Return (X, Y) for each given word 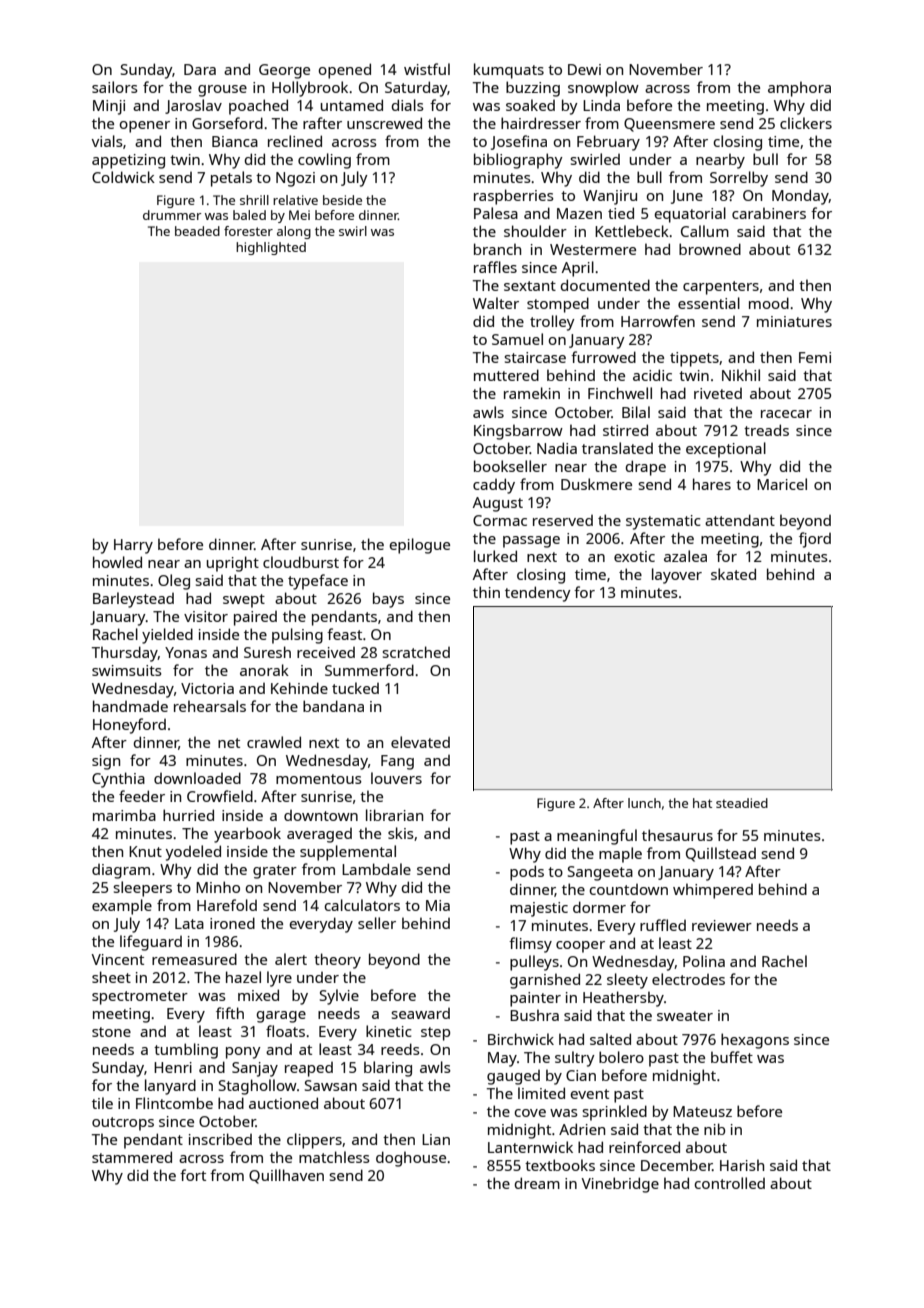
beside (342, 200)
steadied (742, 803)
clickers (806, 123)
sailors (115, 87)
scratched (416, 652)
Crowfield (220, 796)
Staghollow (258, 1087)
